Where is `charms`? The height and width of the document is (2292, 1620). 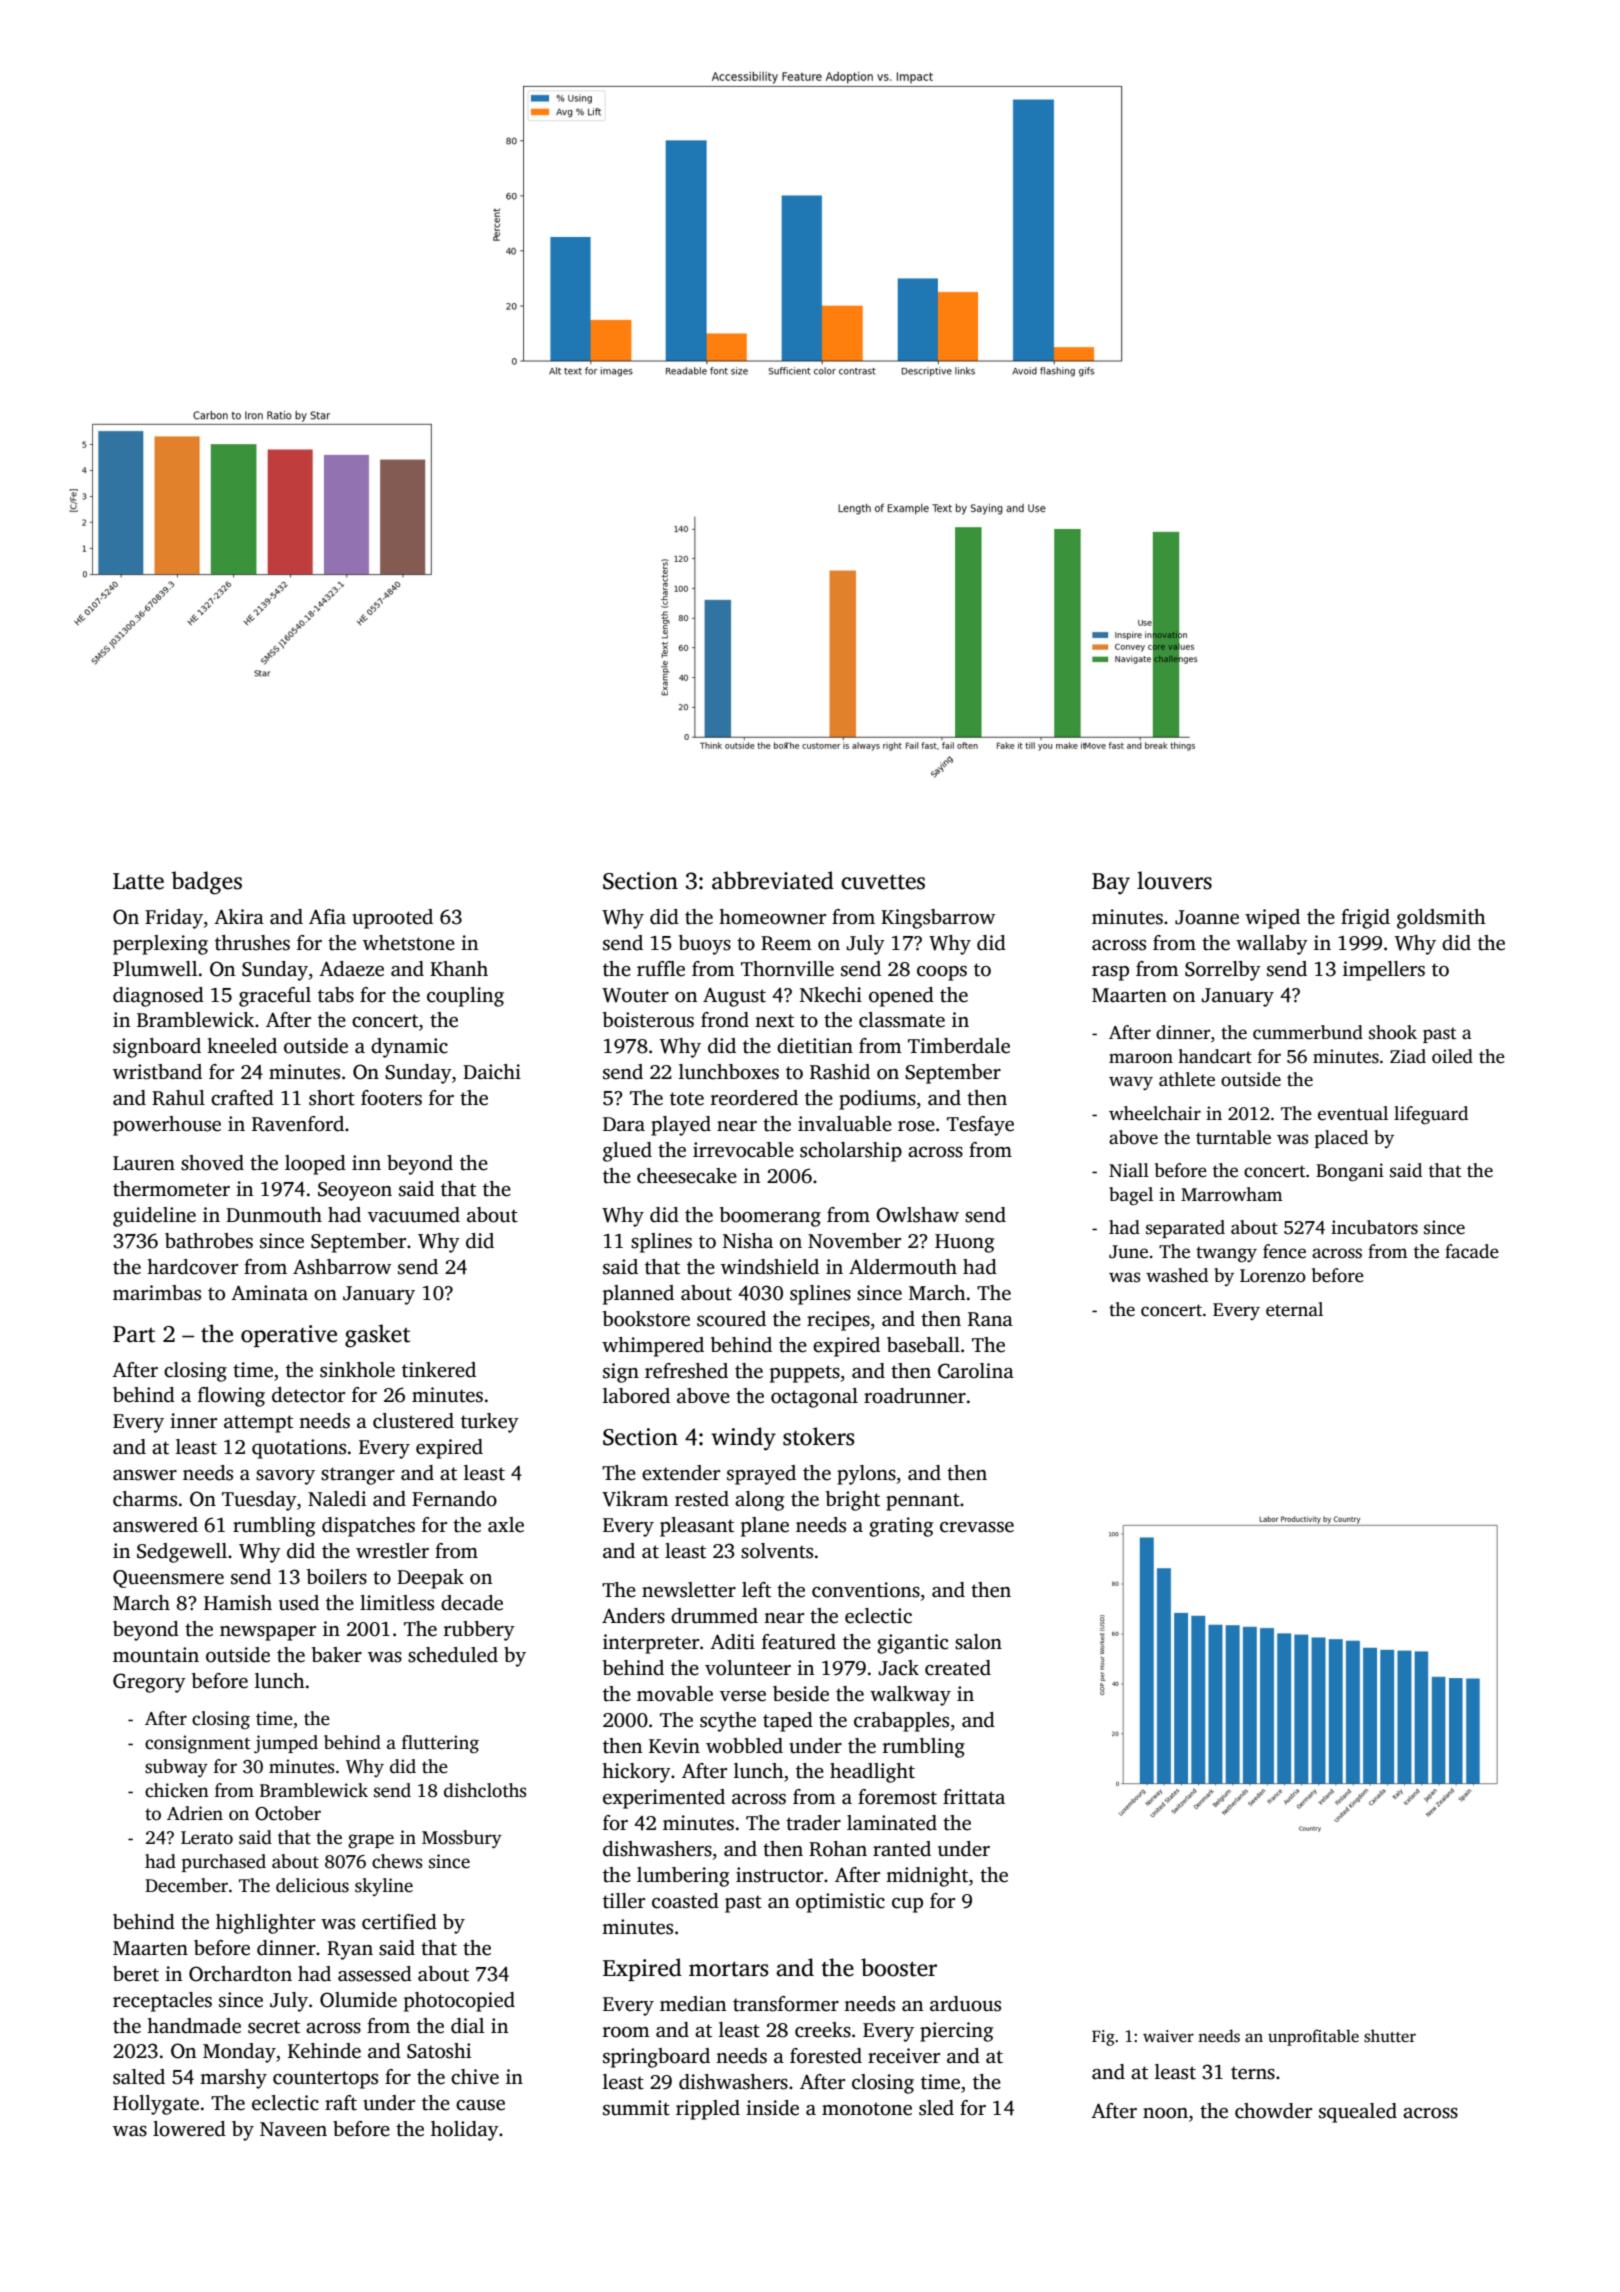
charms is located at coordinates (145, 1499).
